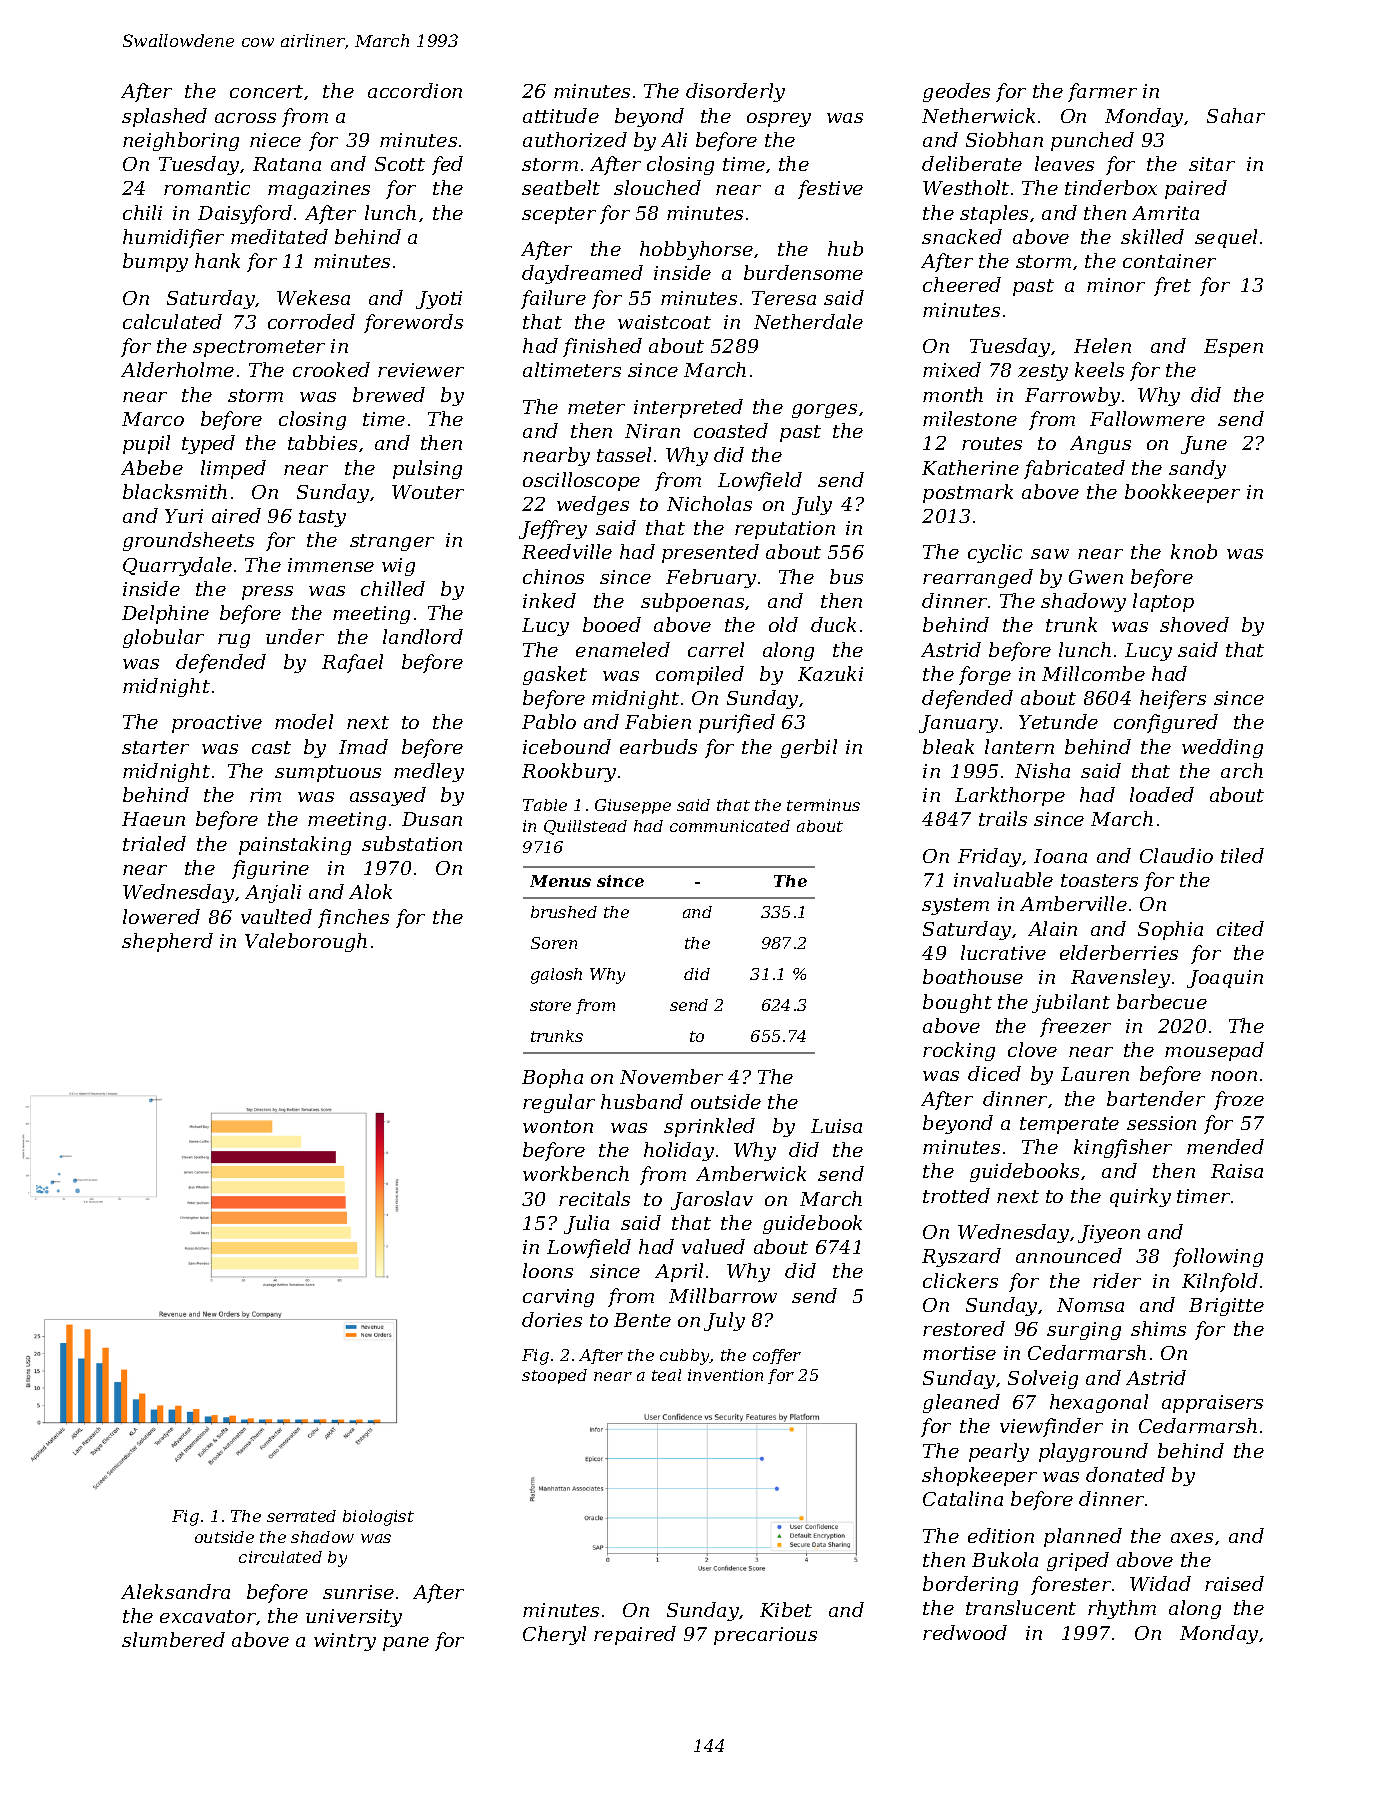 Image resolution: width=1387 pixels, height=1795 pixels. What do you see at coordinates (301, 1516) in the page?
I see `serrated` at bounding box center [301, 1516].
